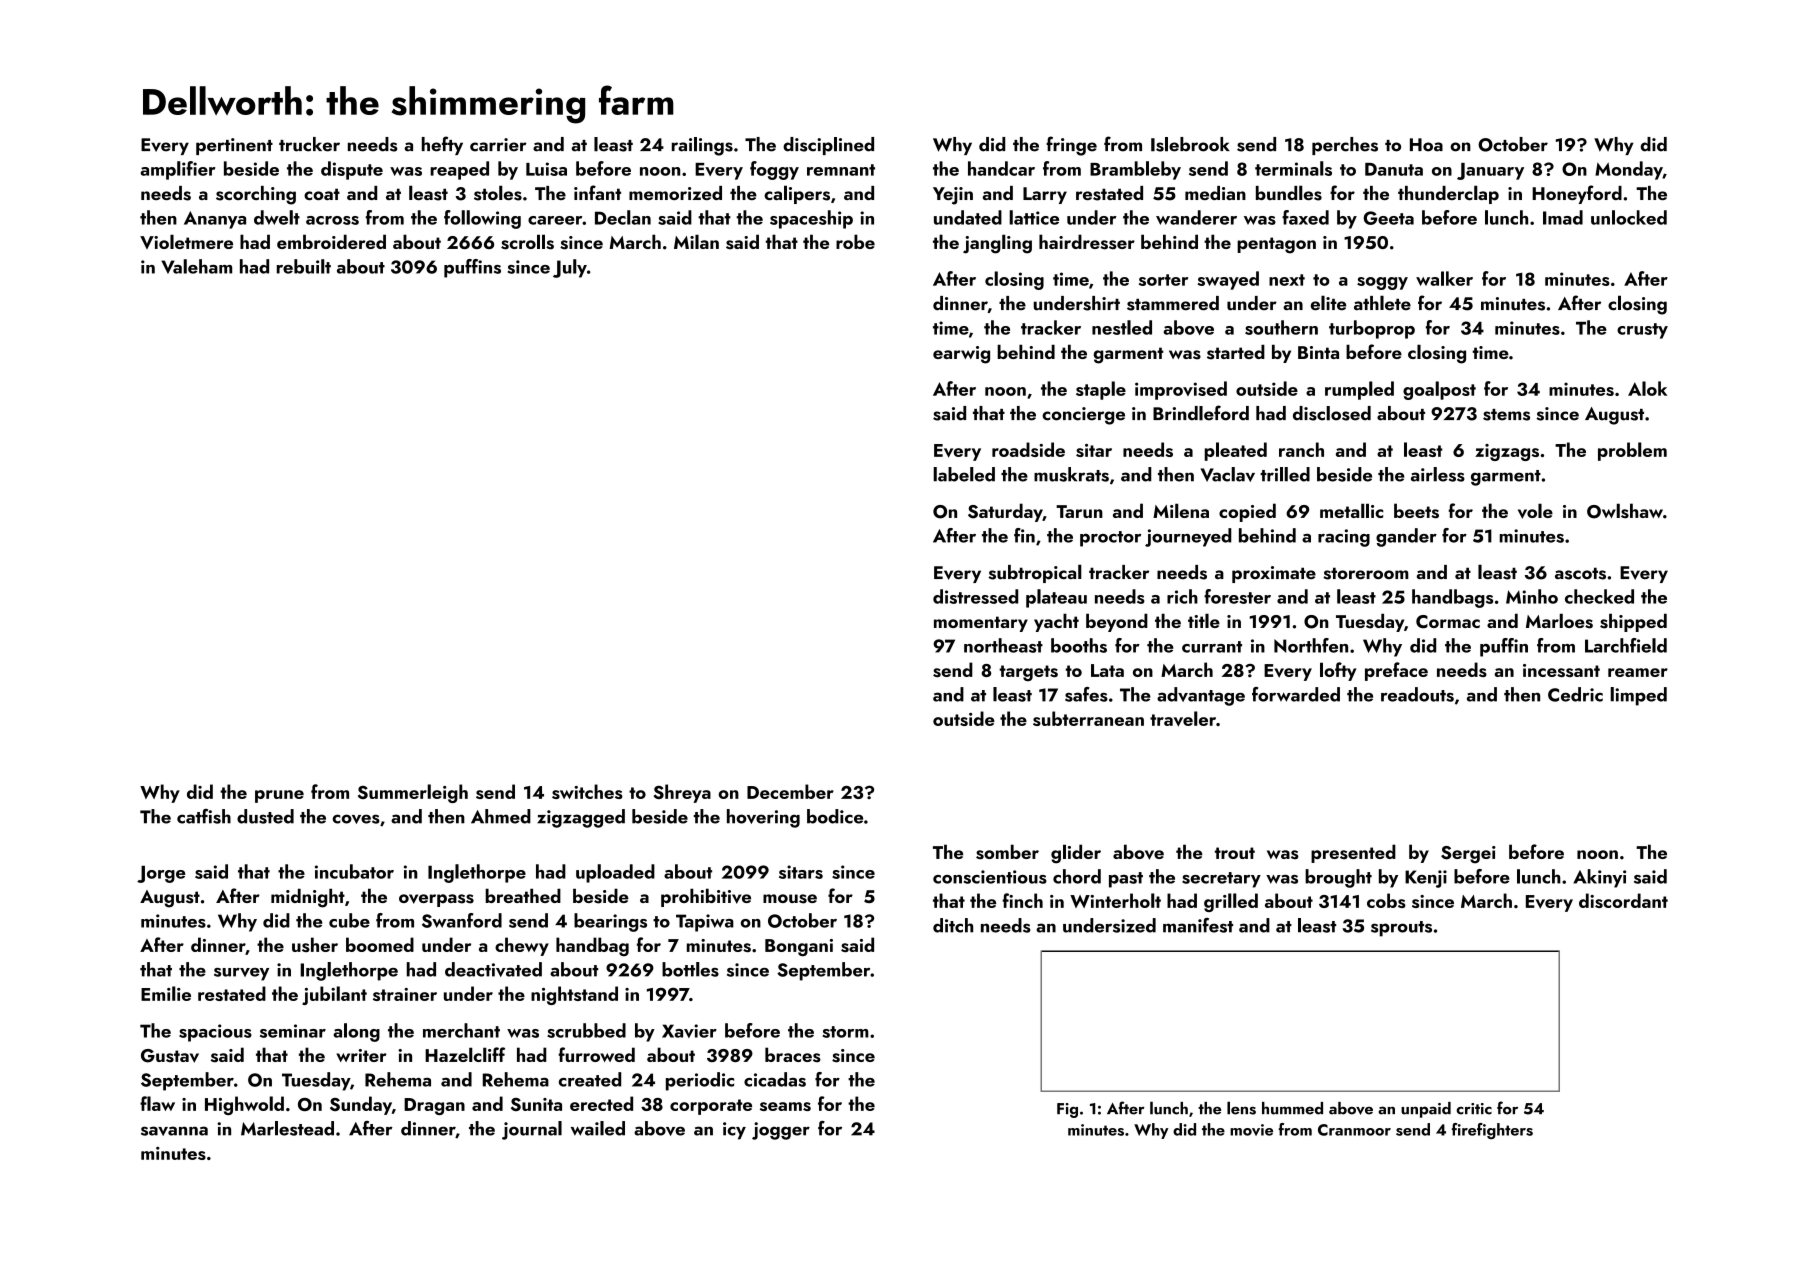  What do you see at coordinates (1642, 331) in the screenshot?
I see `crusty` at bounding box center [1642, 331].
